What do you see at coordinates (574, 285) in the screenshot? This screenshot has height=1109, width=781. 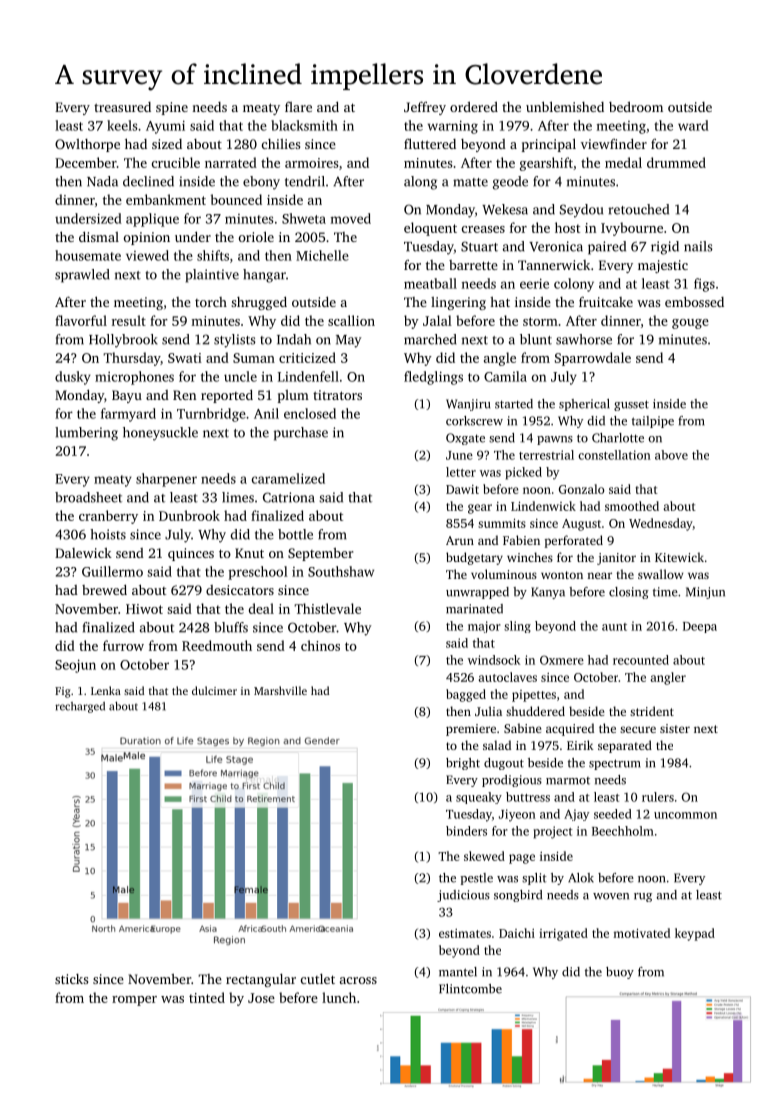 I see `colony` at bounding box center [574, 285].
